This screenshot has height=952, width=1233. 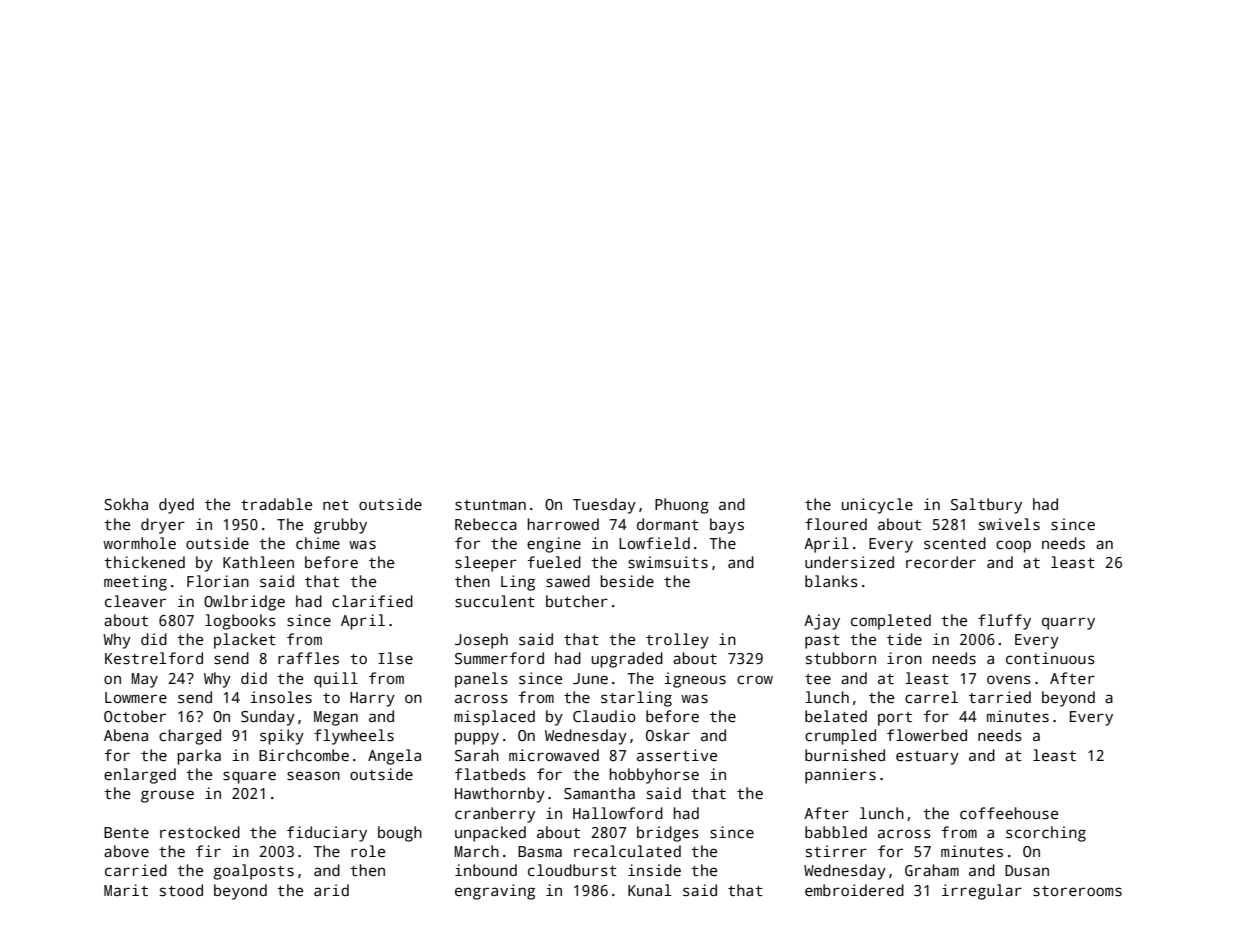 What do you see at coordinates (331, 890) in the screenshot?
I see `arid` at bounding box center [331, 890].
